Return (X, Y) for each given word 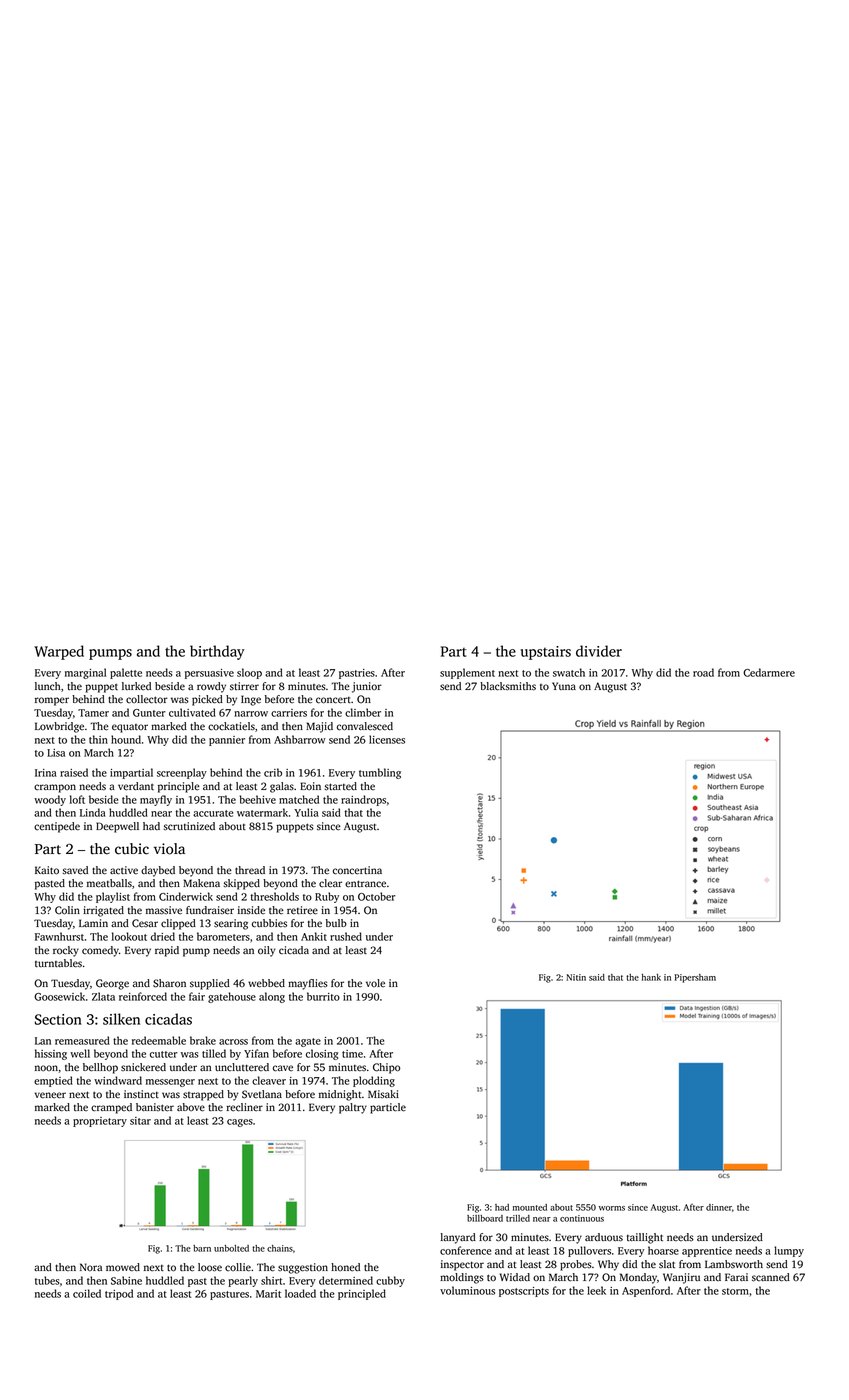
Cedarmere (769, 672)
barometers (223, 936)
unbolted (231, 1248)
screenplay (182, 773)
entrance (365, 884)
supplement (467, 673)
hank (651, 977)
